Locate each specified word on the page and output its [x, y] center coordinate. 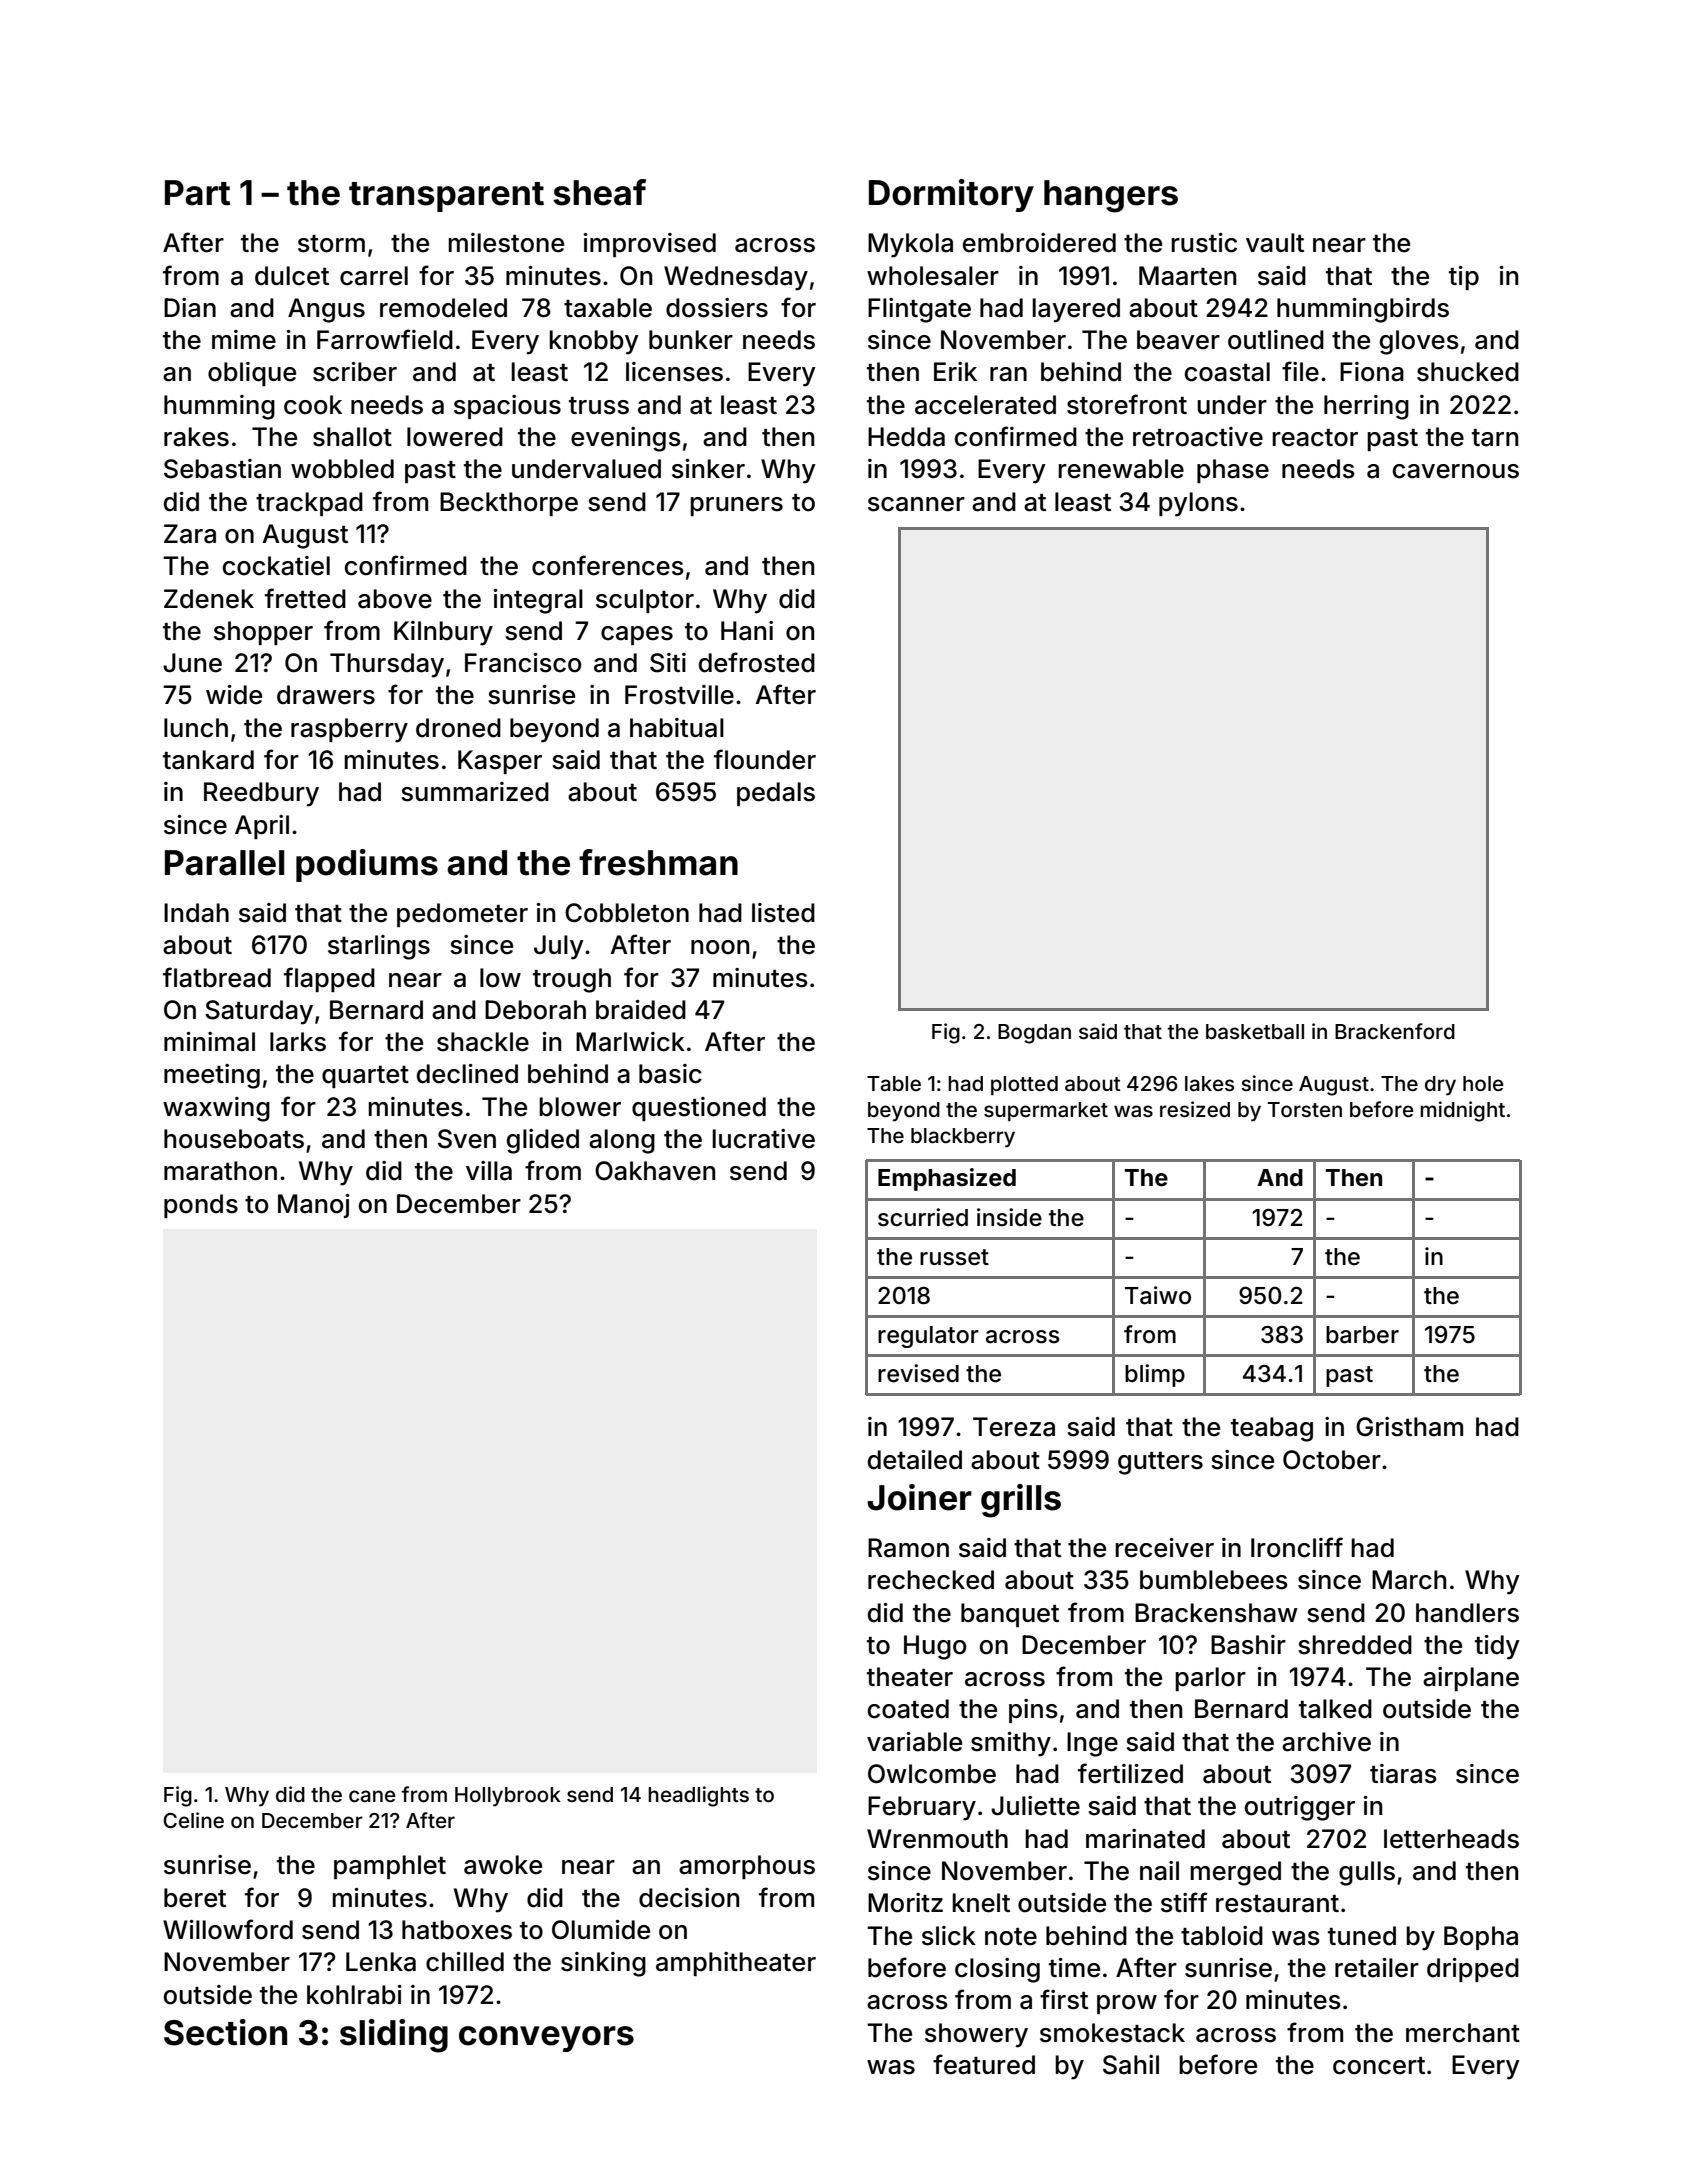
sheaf [599, 192]
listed [783, 913]
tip [1464, 278]
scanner [916, 504]
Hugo [935, 1647]
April [262, 827]
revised [918, 1373]
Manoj [314, 1206]
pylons [1198, 504]
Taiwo [1158, 1295]
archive [1326, 1742]
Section [225, 2032]
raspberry [349, 730]
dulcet [292, 276]
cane [372, 1796]
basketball [1255, 1031]
